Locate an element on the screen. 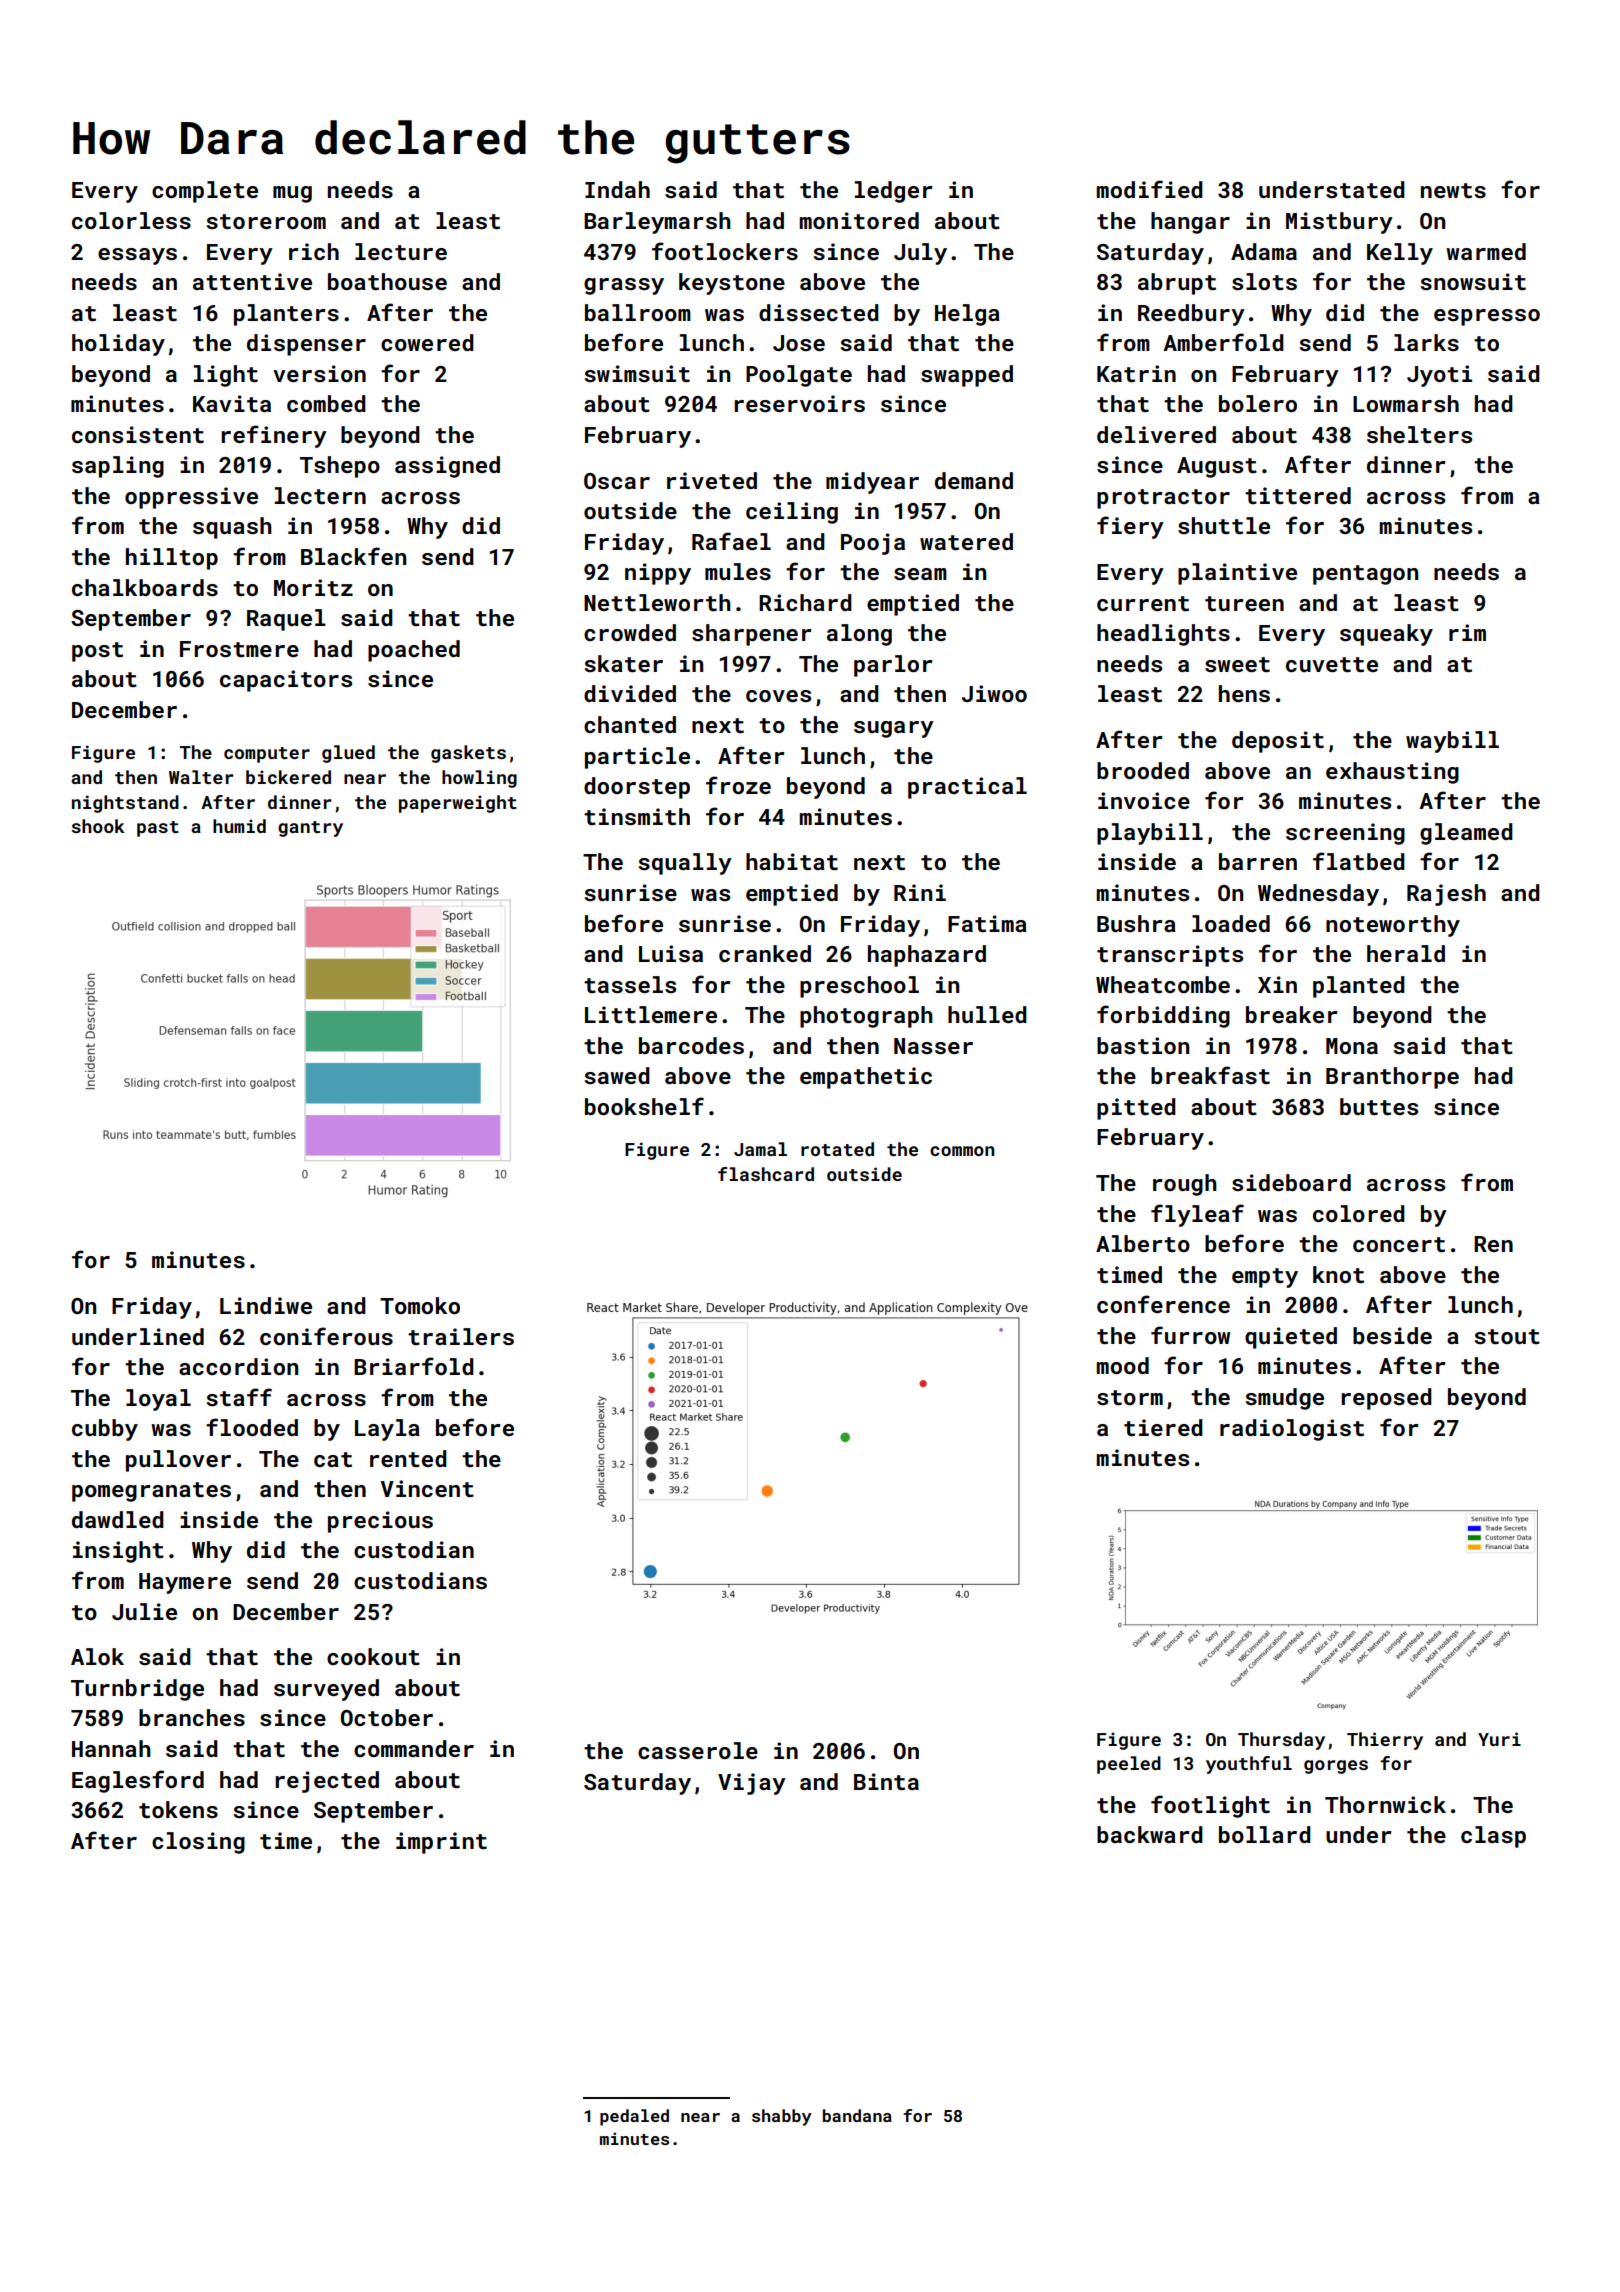 This screenshot has height=2292, width=1620. warmed is located at coordinates (1486, 251).
